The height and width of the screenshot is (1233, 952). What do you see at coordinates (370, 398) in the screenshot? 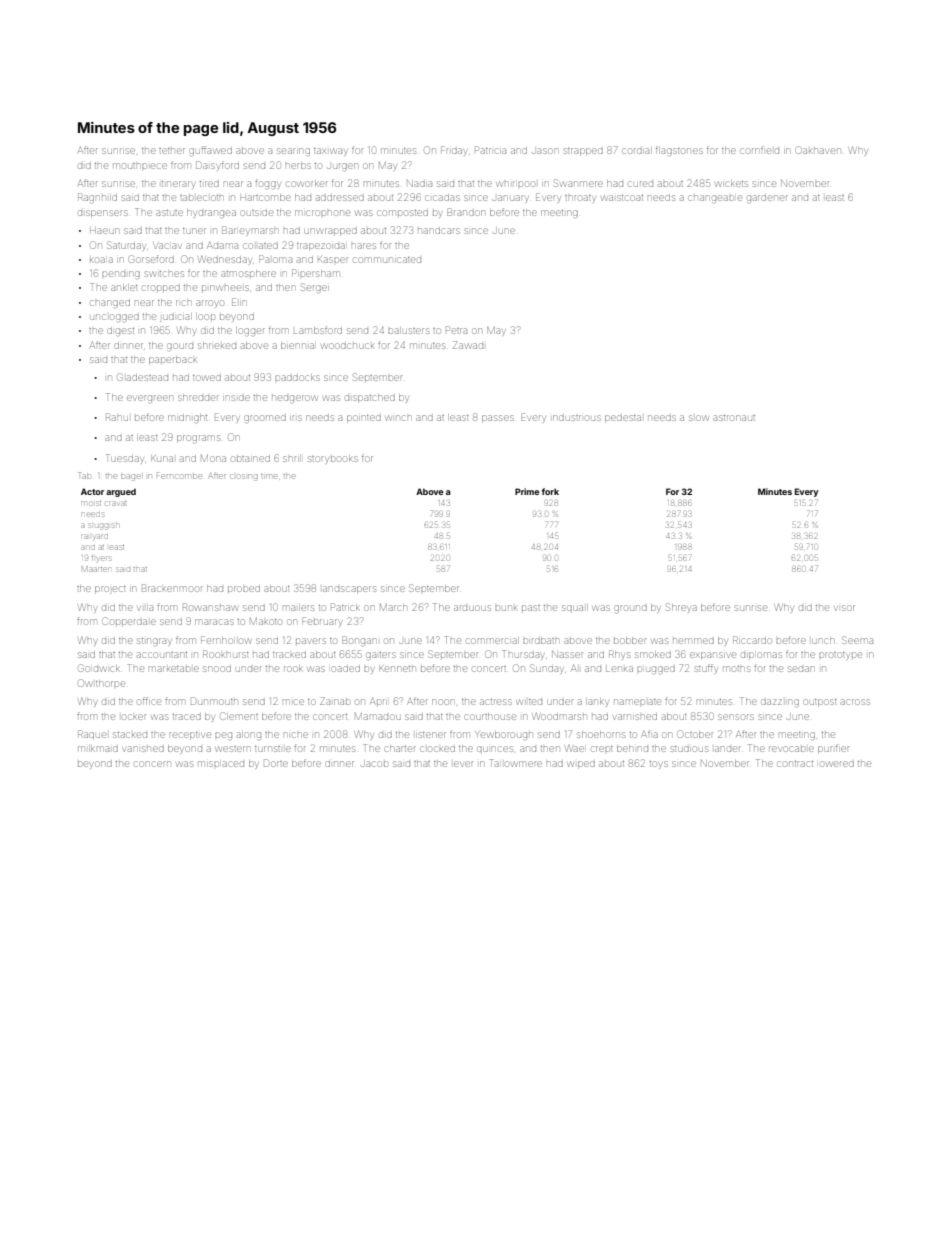
I see `dispatched` at bounding box center [370, 398].
